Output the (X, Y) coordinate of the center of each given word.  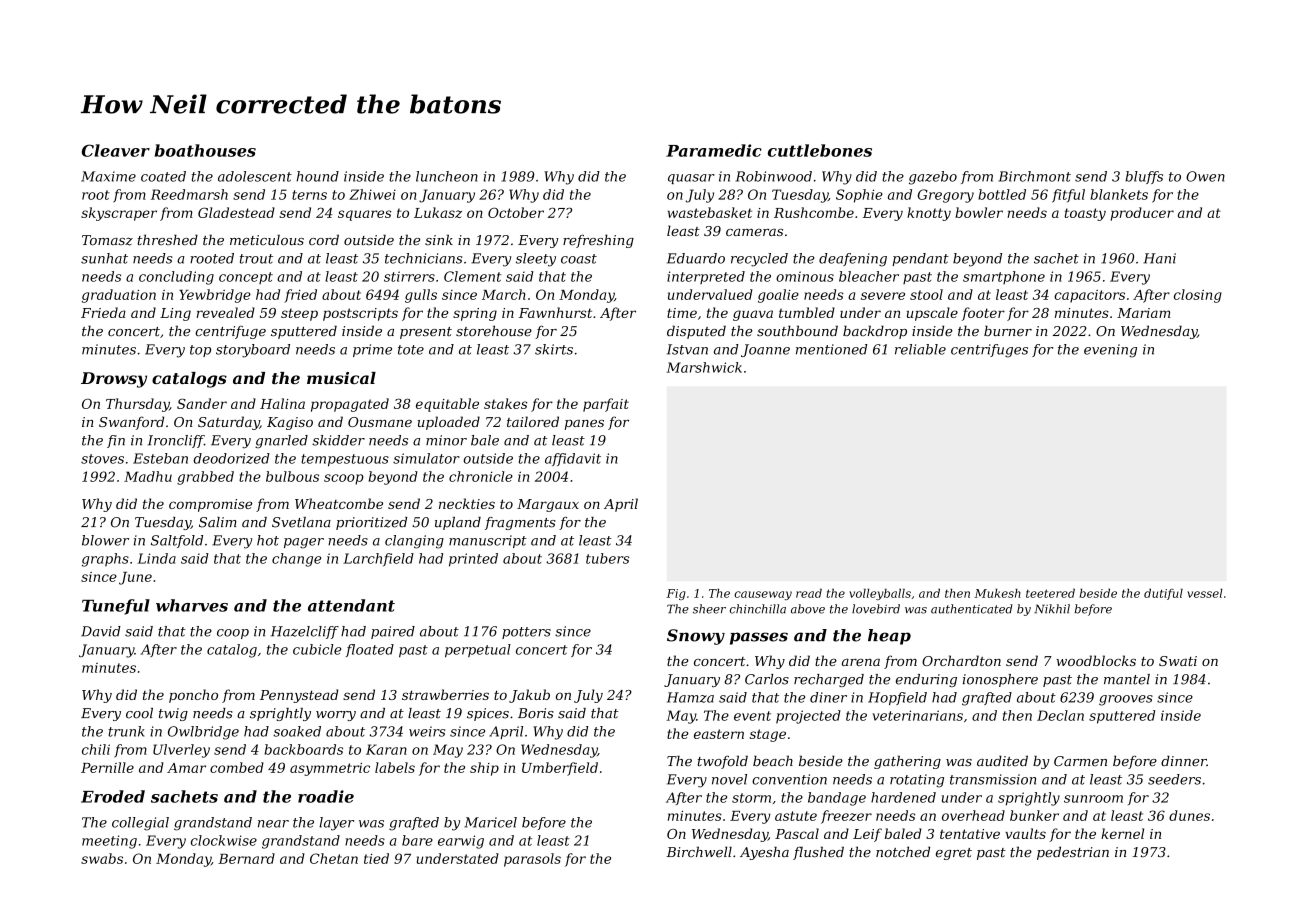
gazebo (933, 178)
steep (299, 314)
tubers (607, 558)
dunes (1189, 815)
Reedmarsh (189, 194)
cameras (754, 232)
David (101, 631)
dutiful (1163, 594)
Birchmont (1034, 176)
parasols (532, 860)
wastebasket (710, 212)
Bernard (246, 858)
